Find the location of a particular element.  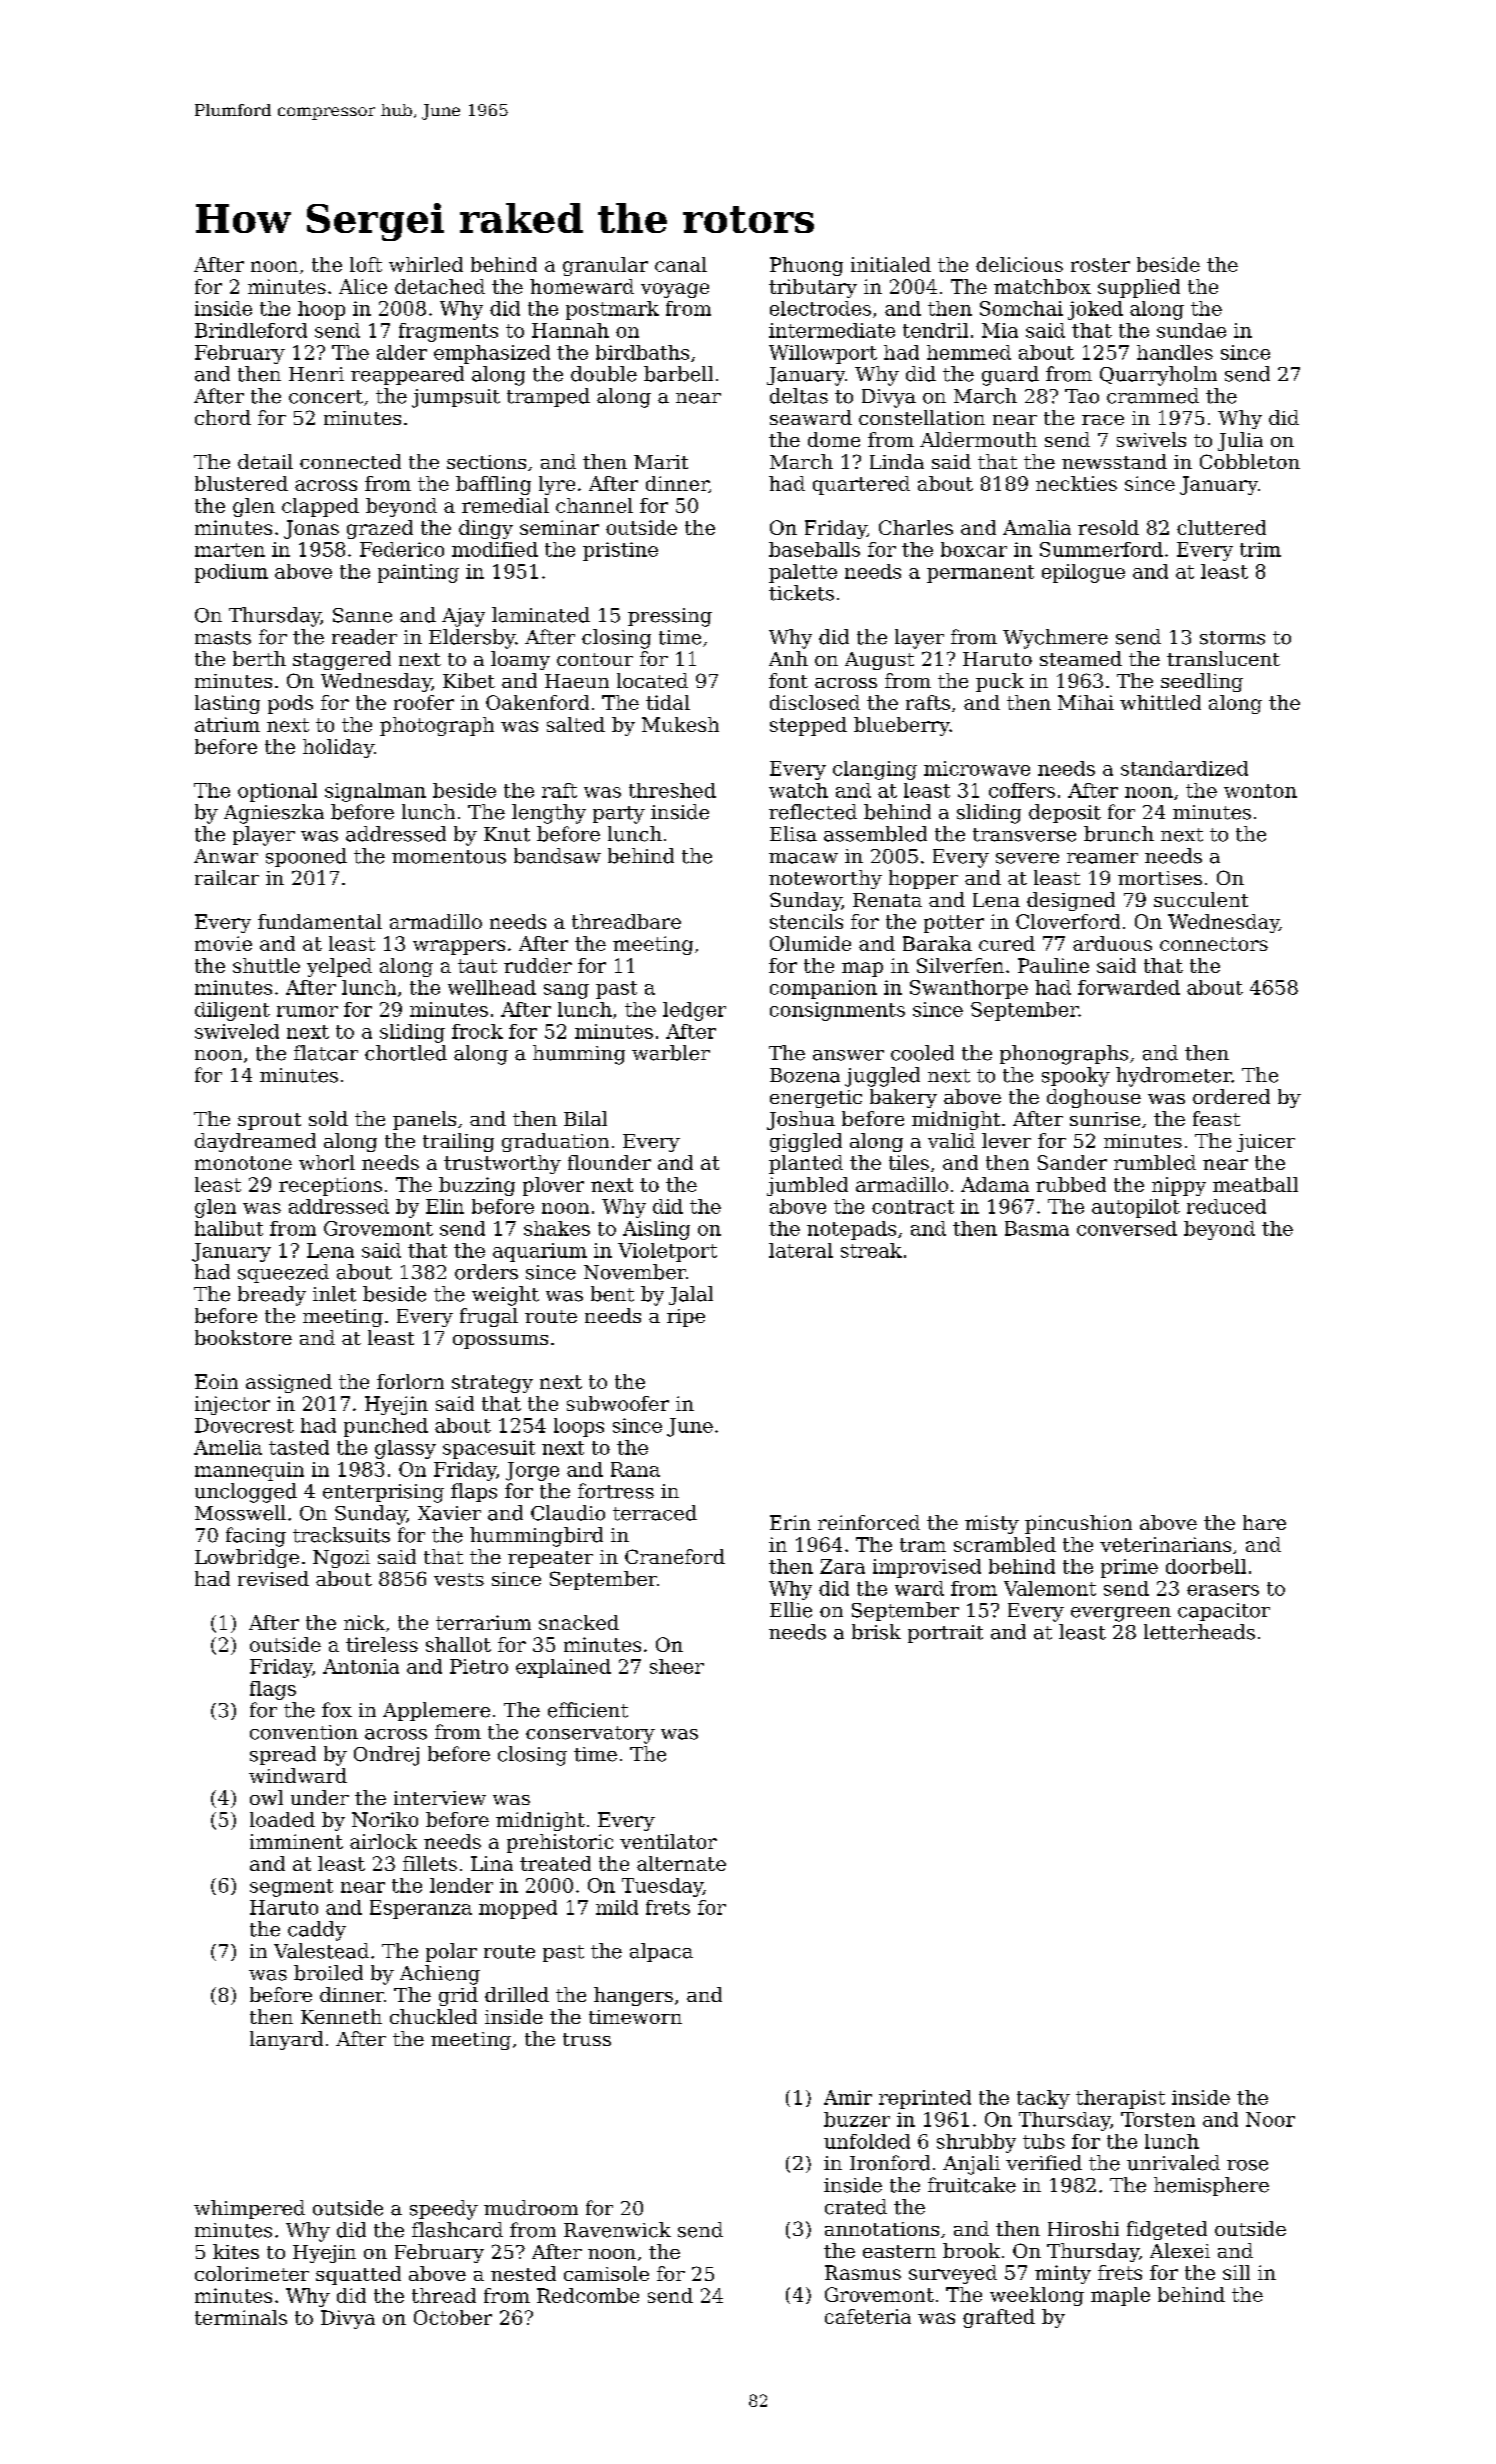

grazed is located at coordinates (380, 529).
